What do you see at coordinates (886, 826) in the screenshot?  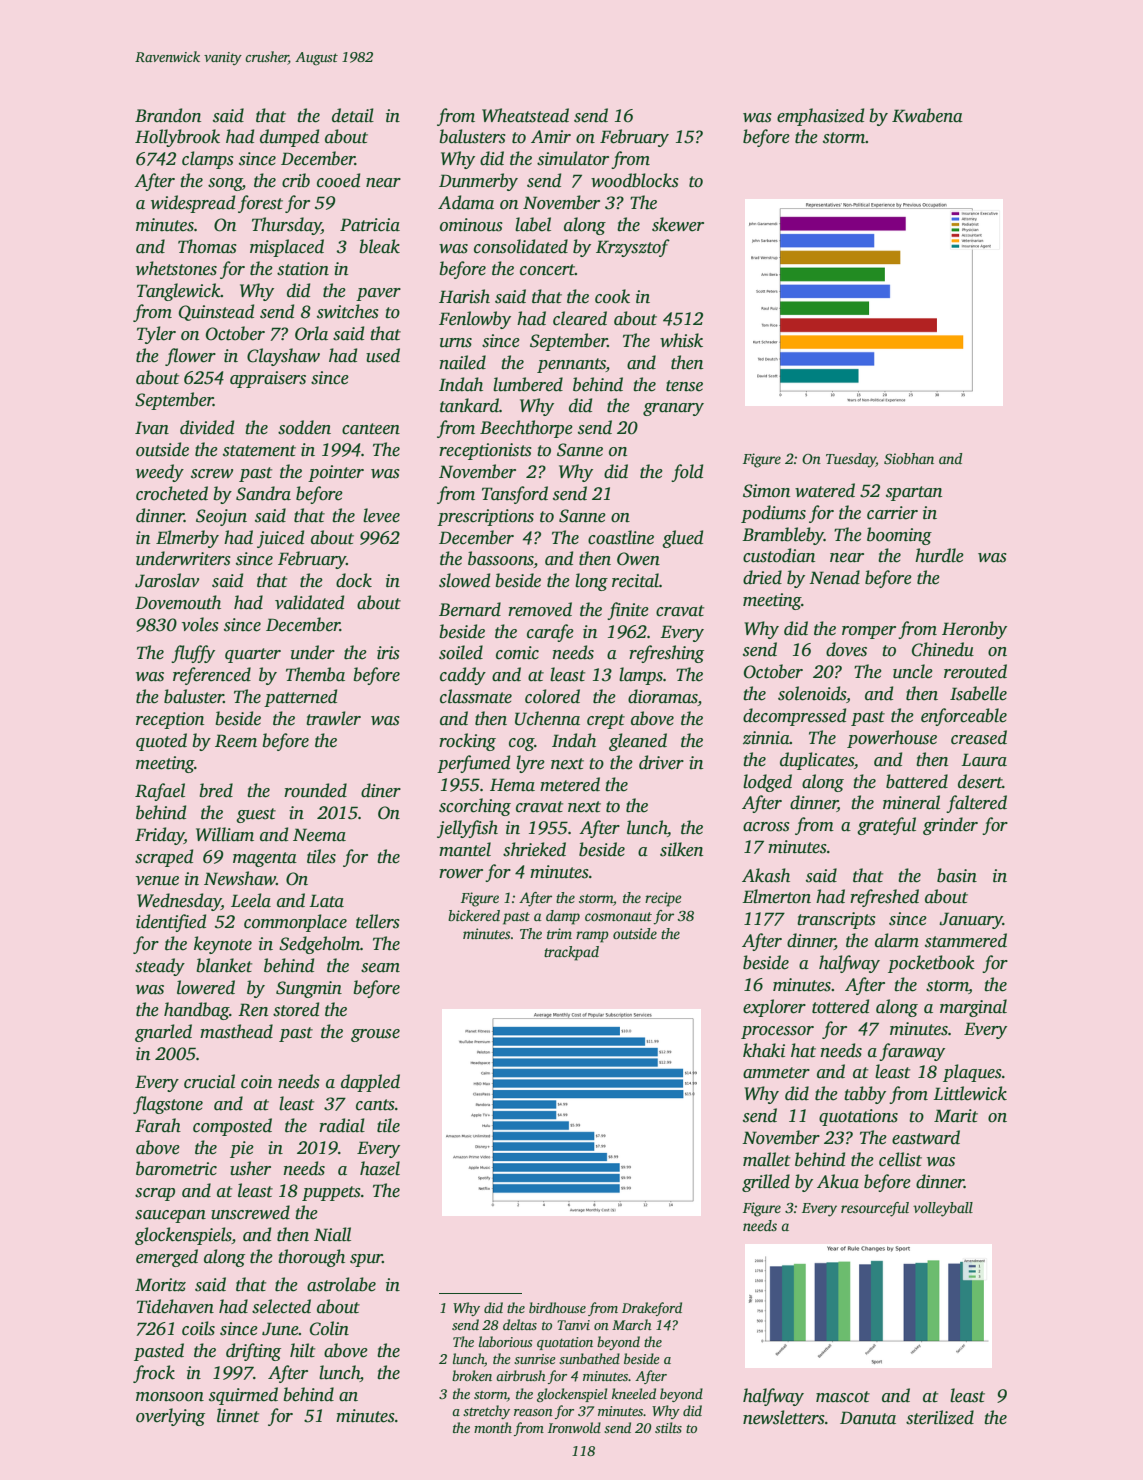 I see `grateful` at bounding box center [886, 826].
